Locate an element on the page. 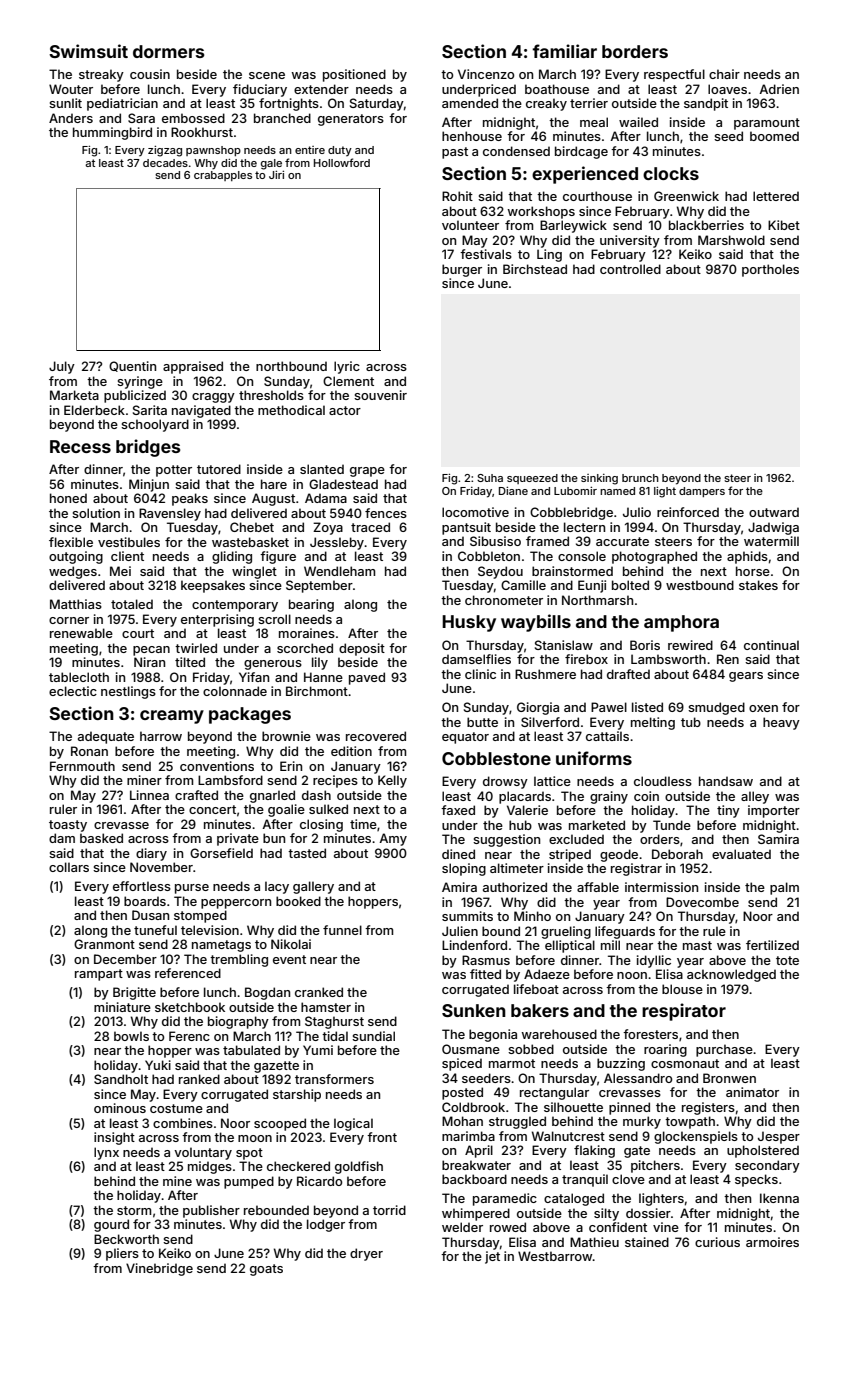  solution is located at coordinates (96, 513).
